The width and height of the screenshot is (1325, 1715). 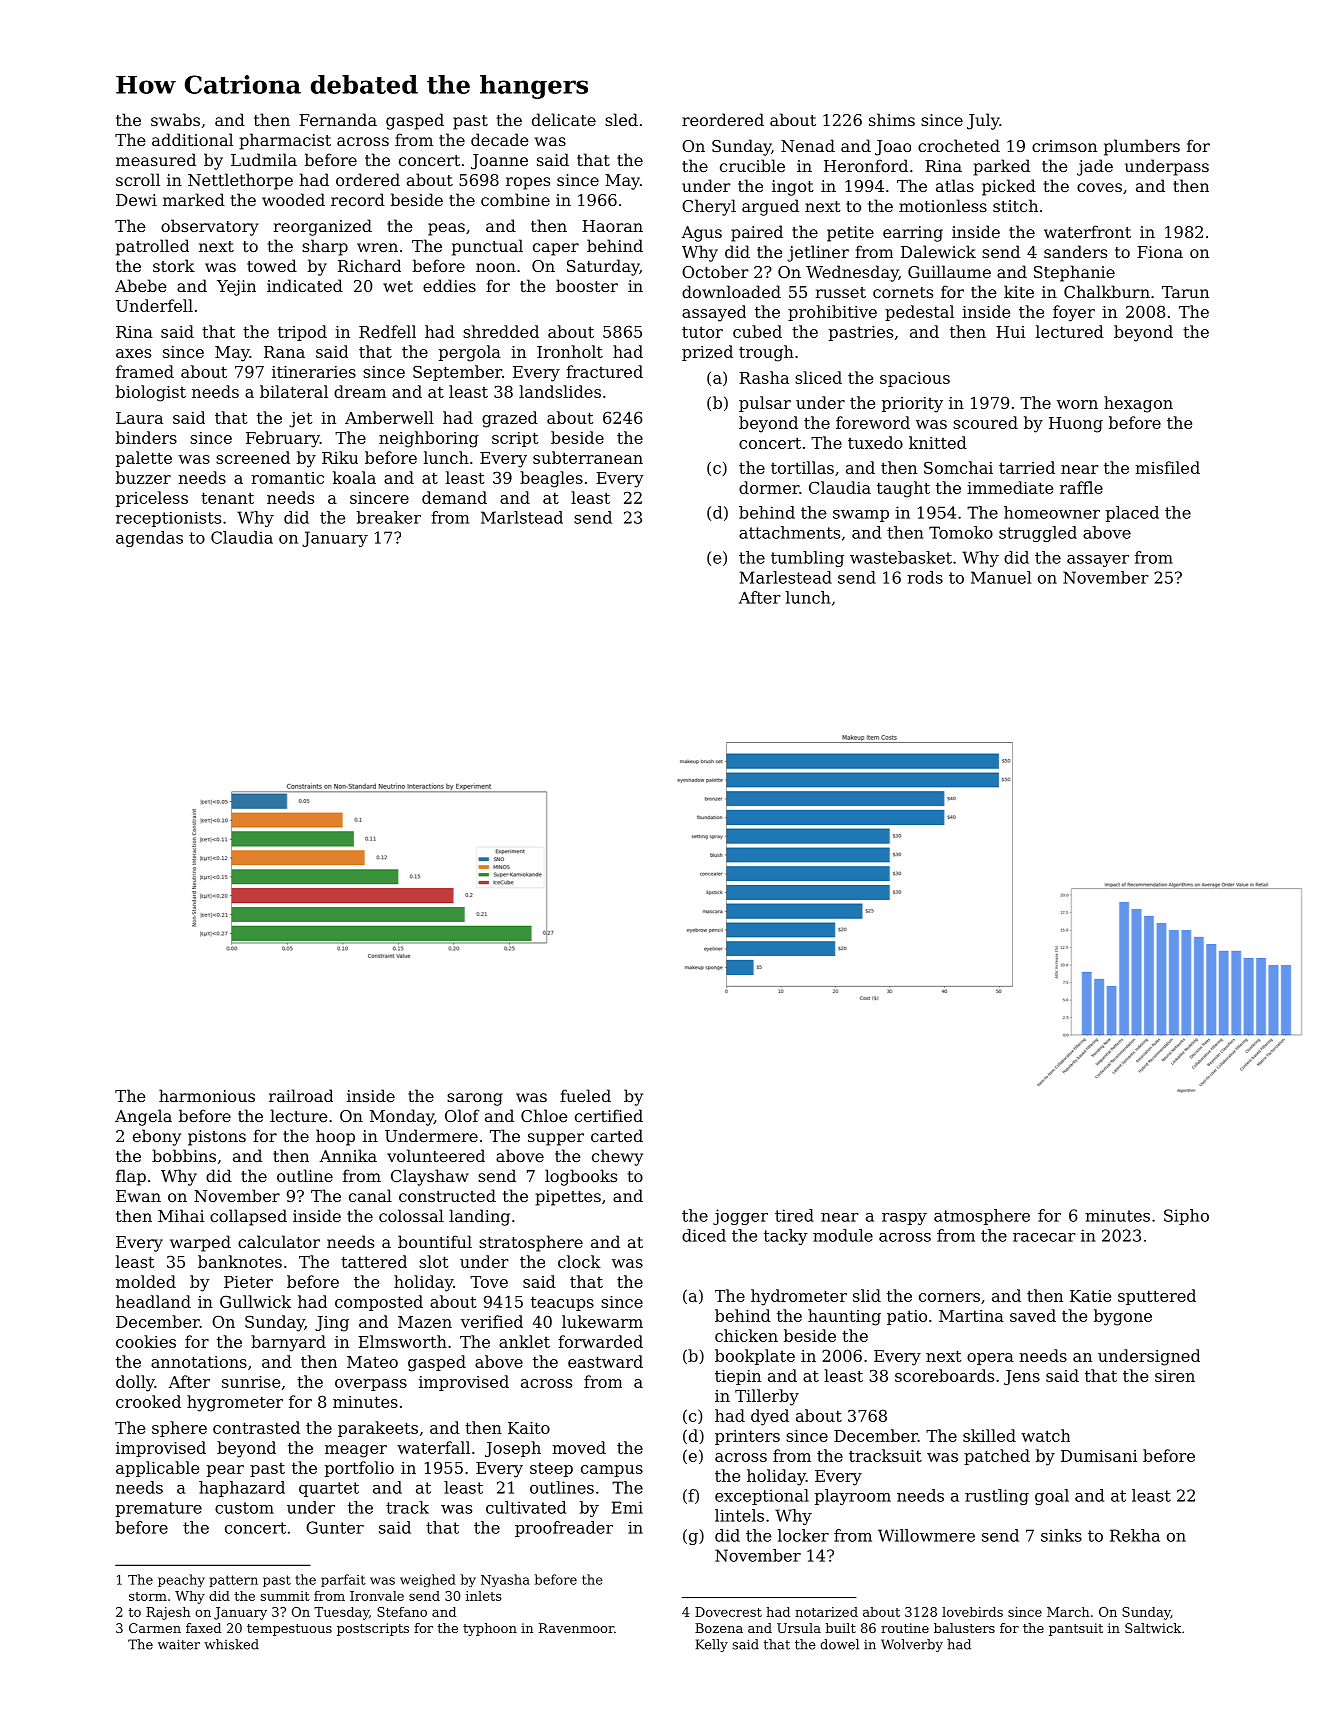 I want to click on quartet, so click(x=329, y=1489).
